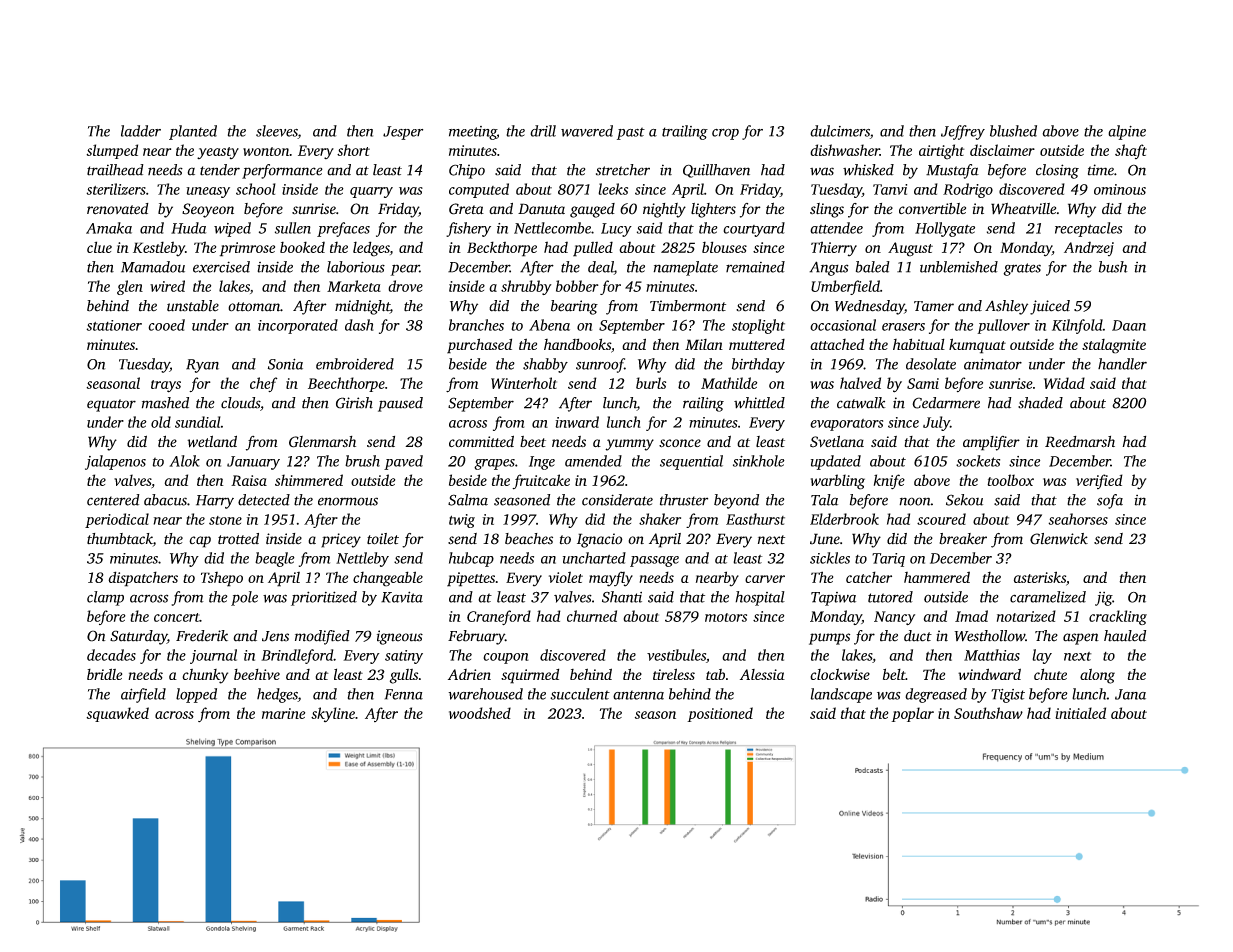 This page has width=1233, height=952. What do you see at coordinates (141, 131) in the page?
I see `ladder` at bounding box center [141, 131].
